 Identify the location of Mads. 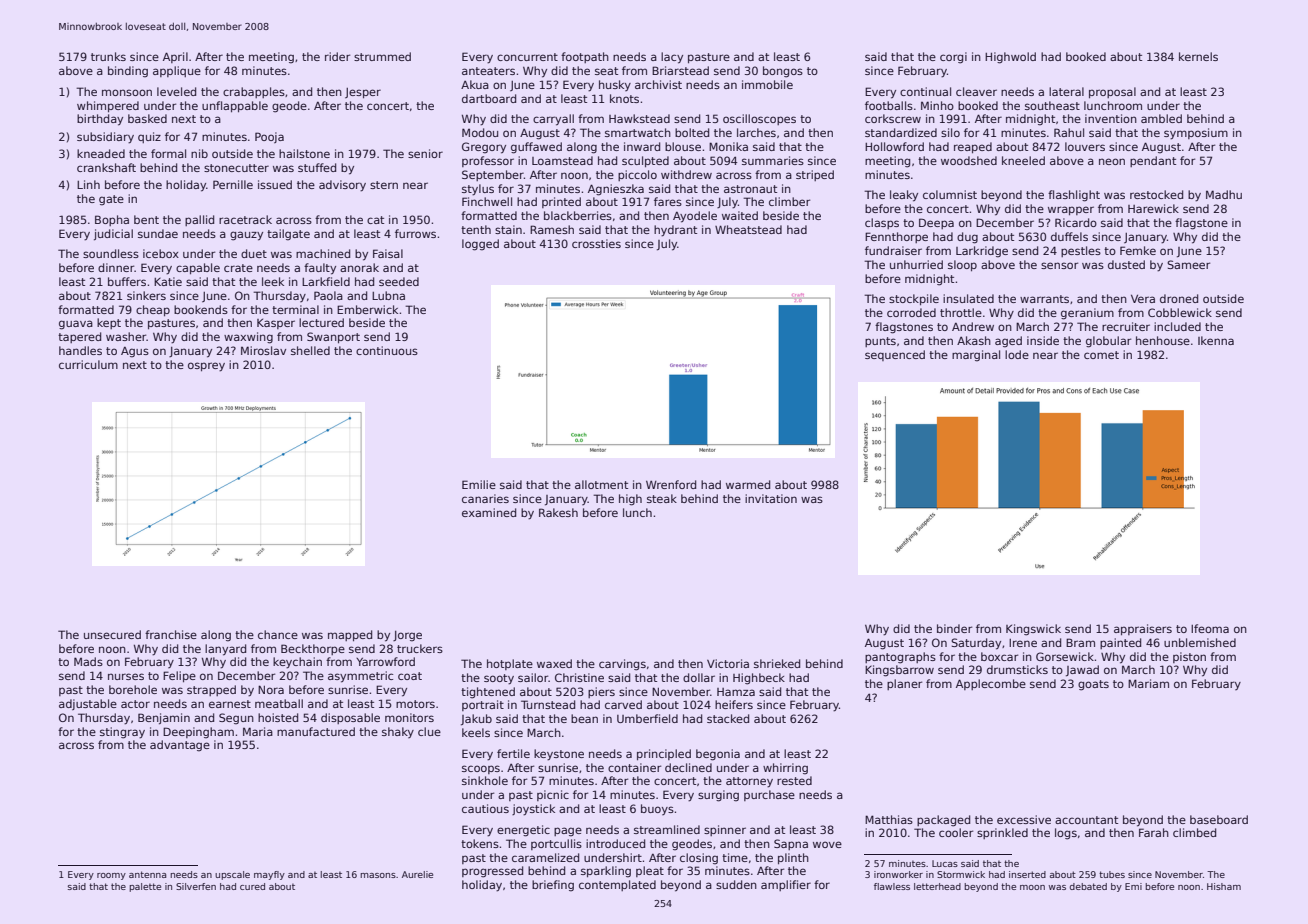
(88, 661).
